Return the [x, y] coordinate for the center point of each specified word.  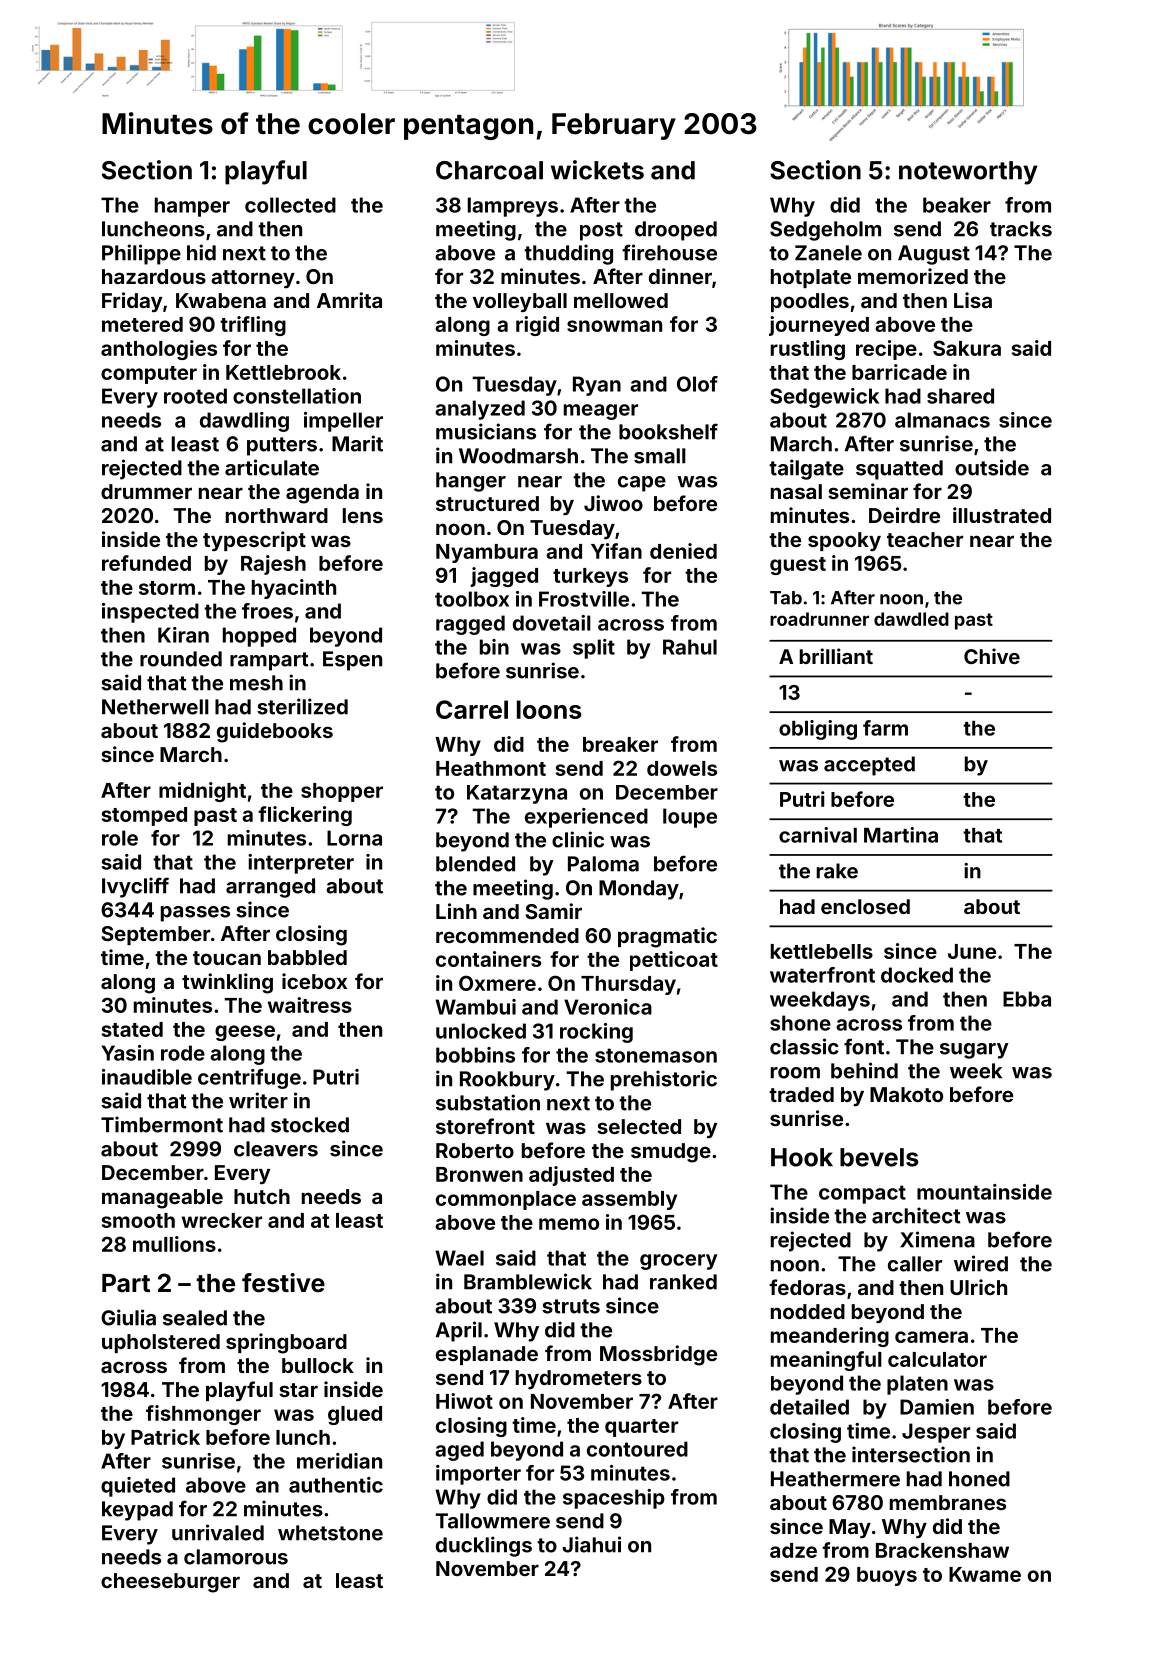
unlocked [481, 1031]
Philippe [141, 254]
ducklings [484, 1546]
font [864, 1046]
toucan [227, 958]
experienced [586, 818]
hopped [259, 637]
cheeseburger [170, 1583]
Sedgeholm [825, 231]
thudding [568, 254]
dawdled [911, 619]
